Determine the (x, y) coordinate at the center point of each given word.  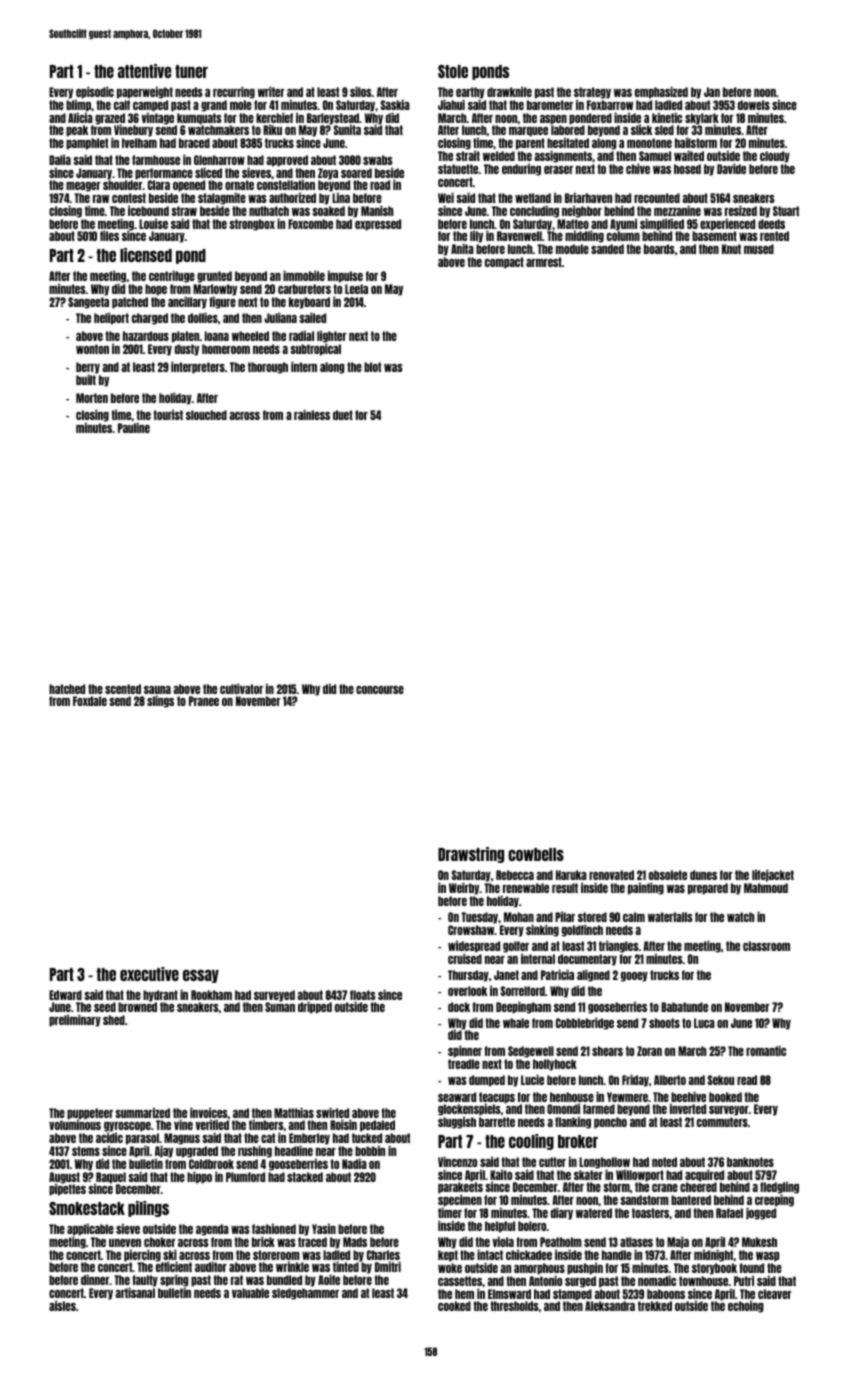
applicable (90, 1229)
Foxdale (90, 701)
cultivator (241, 688)
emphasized (661, 92)
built (86, 379)
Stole (453, 71)
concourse (380, 690)
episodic (94, 93)
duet (343, 415)
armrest (544, 262)
